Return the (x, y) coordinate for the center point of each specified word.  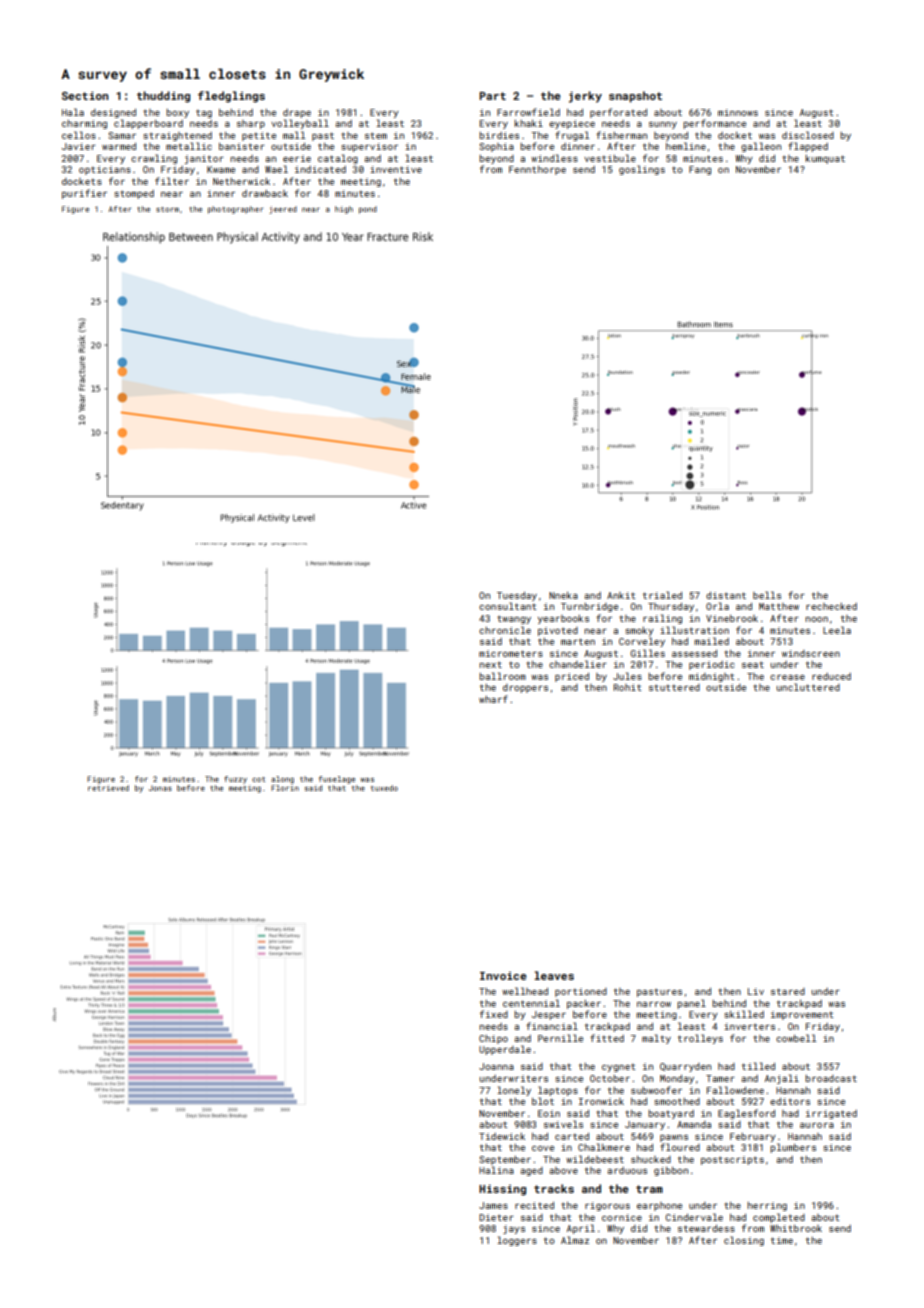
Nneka (563, 595)
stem (376, 136)
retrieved (108, 788)
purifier (84, 194)
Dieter (496, 1217)
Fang (700, 170)
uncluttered (808, 687)
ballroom (502, 676)
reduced (831, 676)
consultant (508, 606)
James (493, 1205)
